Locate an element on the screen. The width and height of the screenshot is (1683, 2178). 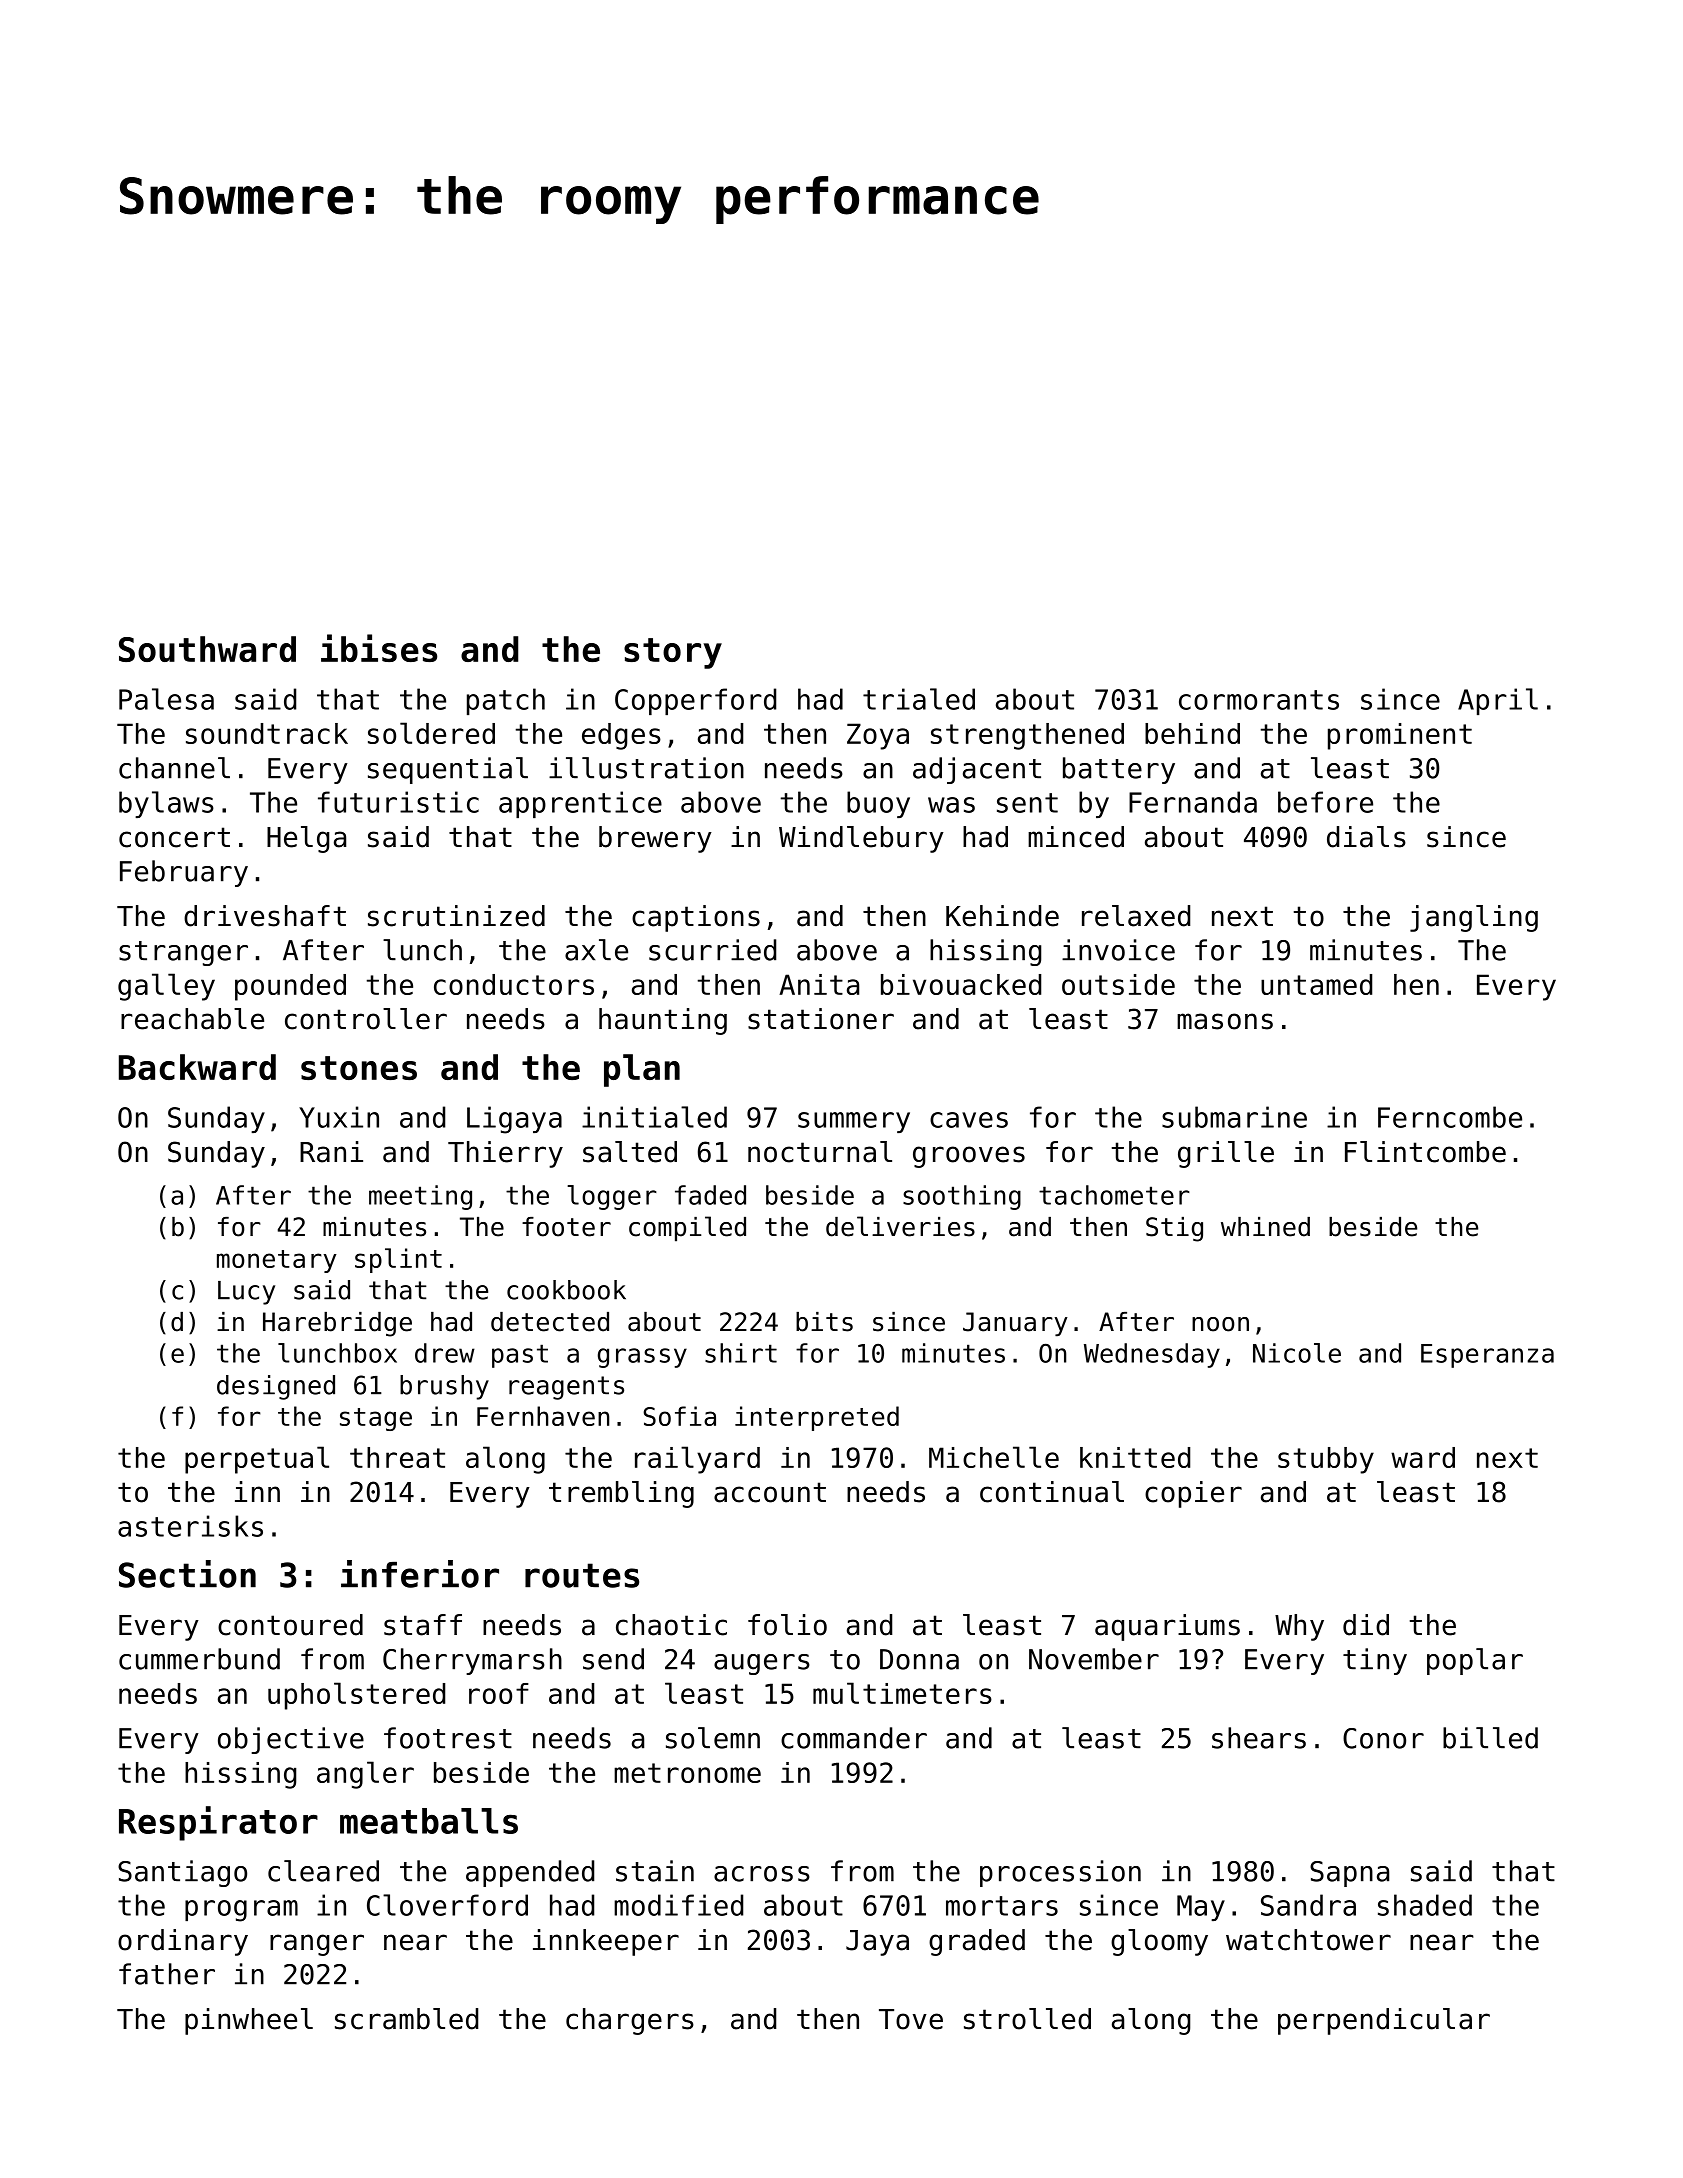
story is located at coordinates (673, 653).
